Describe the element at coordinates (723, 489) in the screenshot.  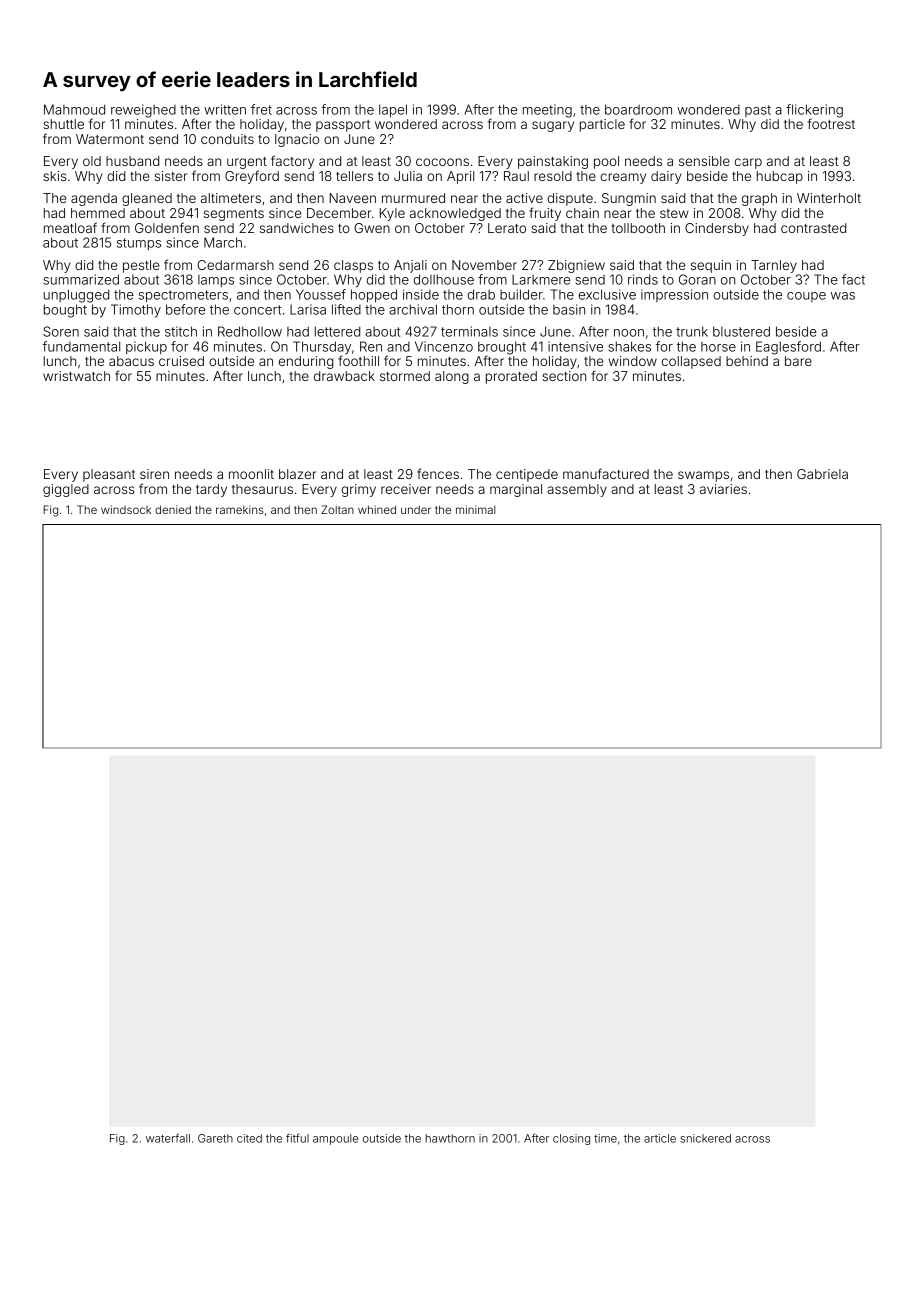
I see `aviaries` at that location.
